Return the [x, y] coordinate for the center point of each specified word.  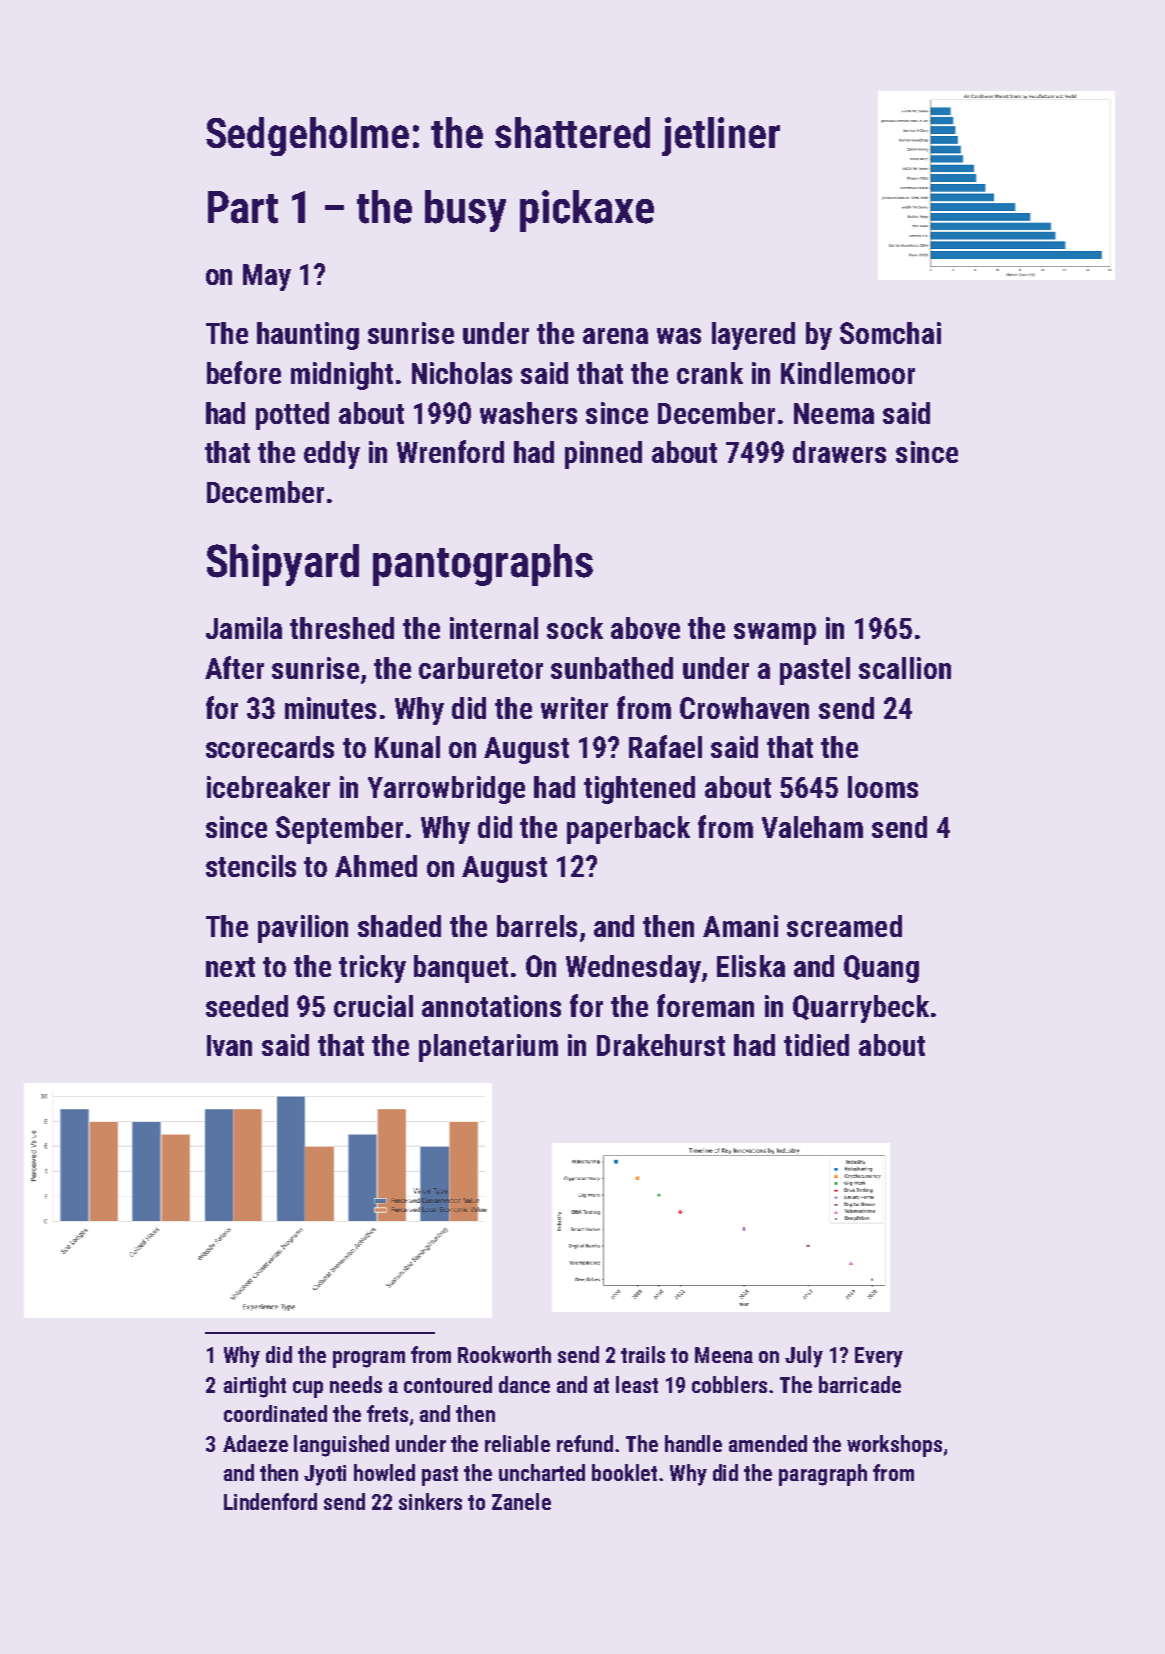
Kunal [407, 747]
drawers [839, 452]
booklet [624, 1472]
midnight [342, 376]
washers [528, 413]
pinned [603, 455]
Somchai [890, 333]
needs [356, 1384]
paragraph [823, 1475]
